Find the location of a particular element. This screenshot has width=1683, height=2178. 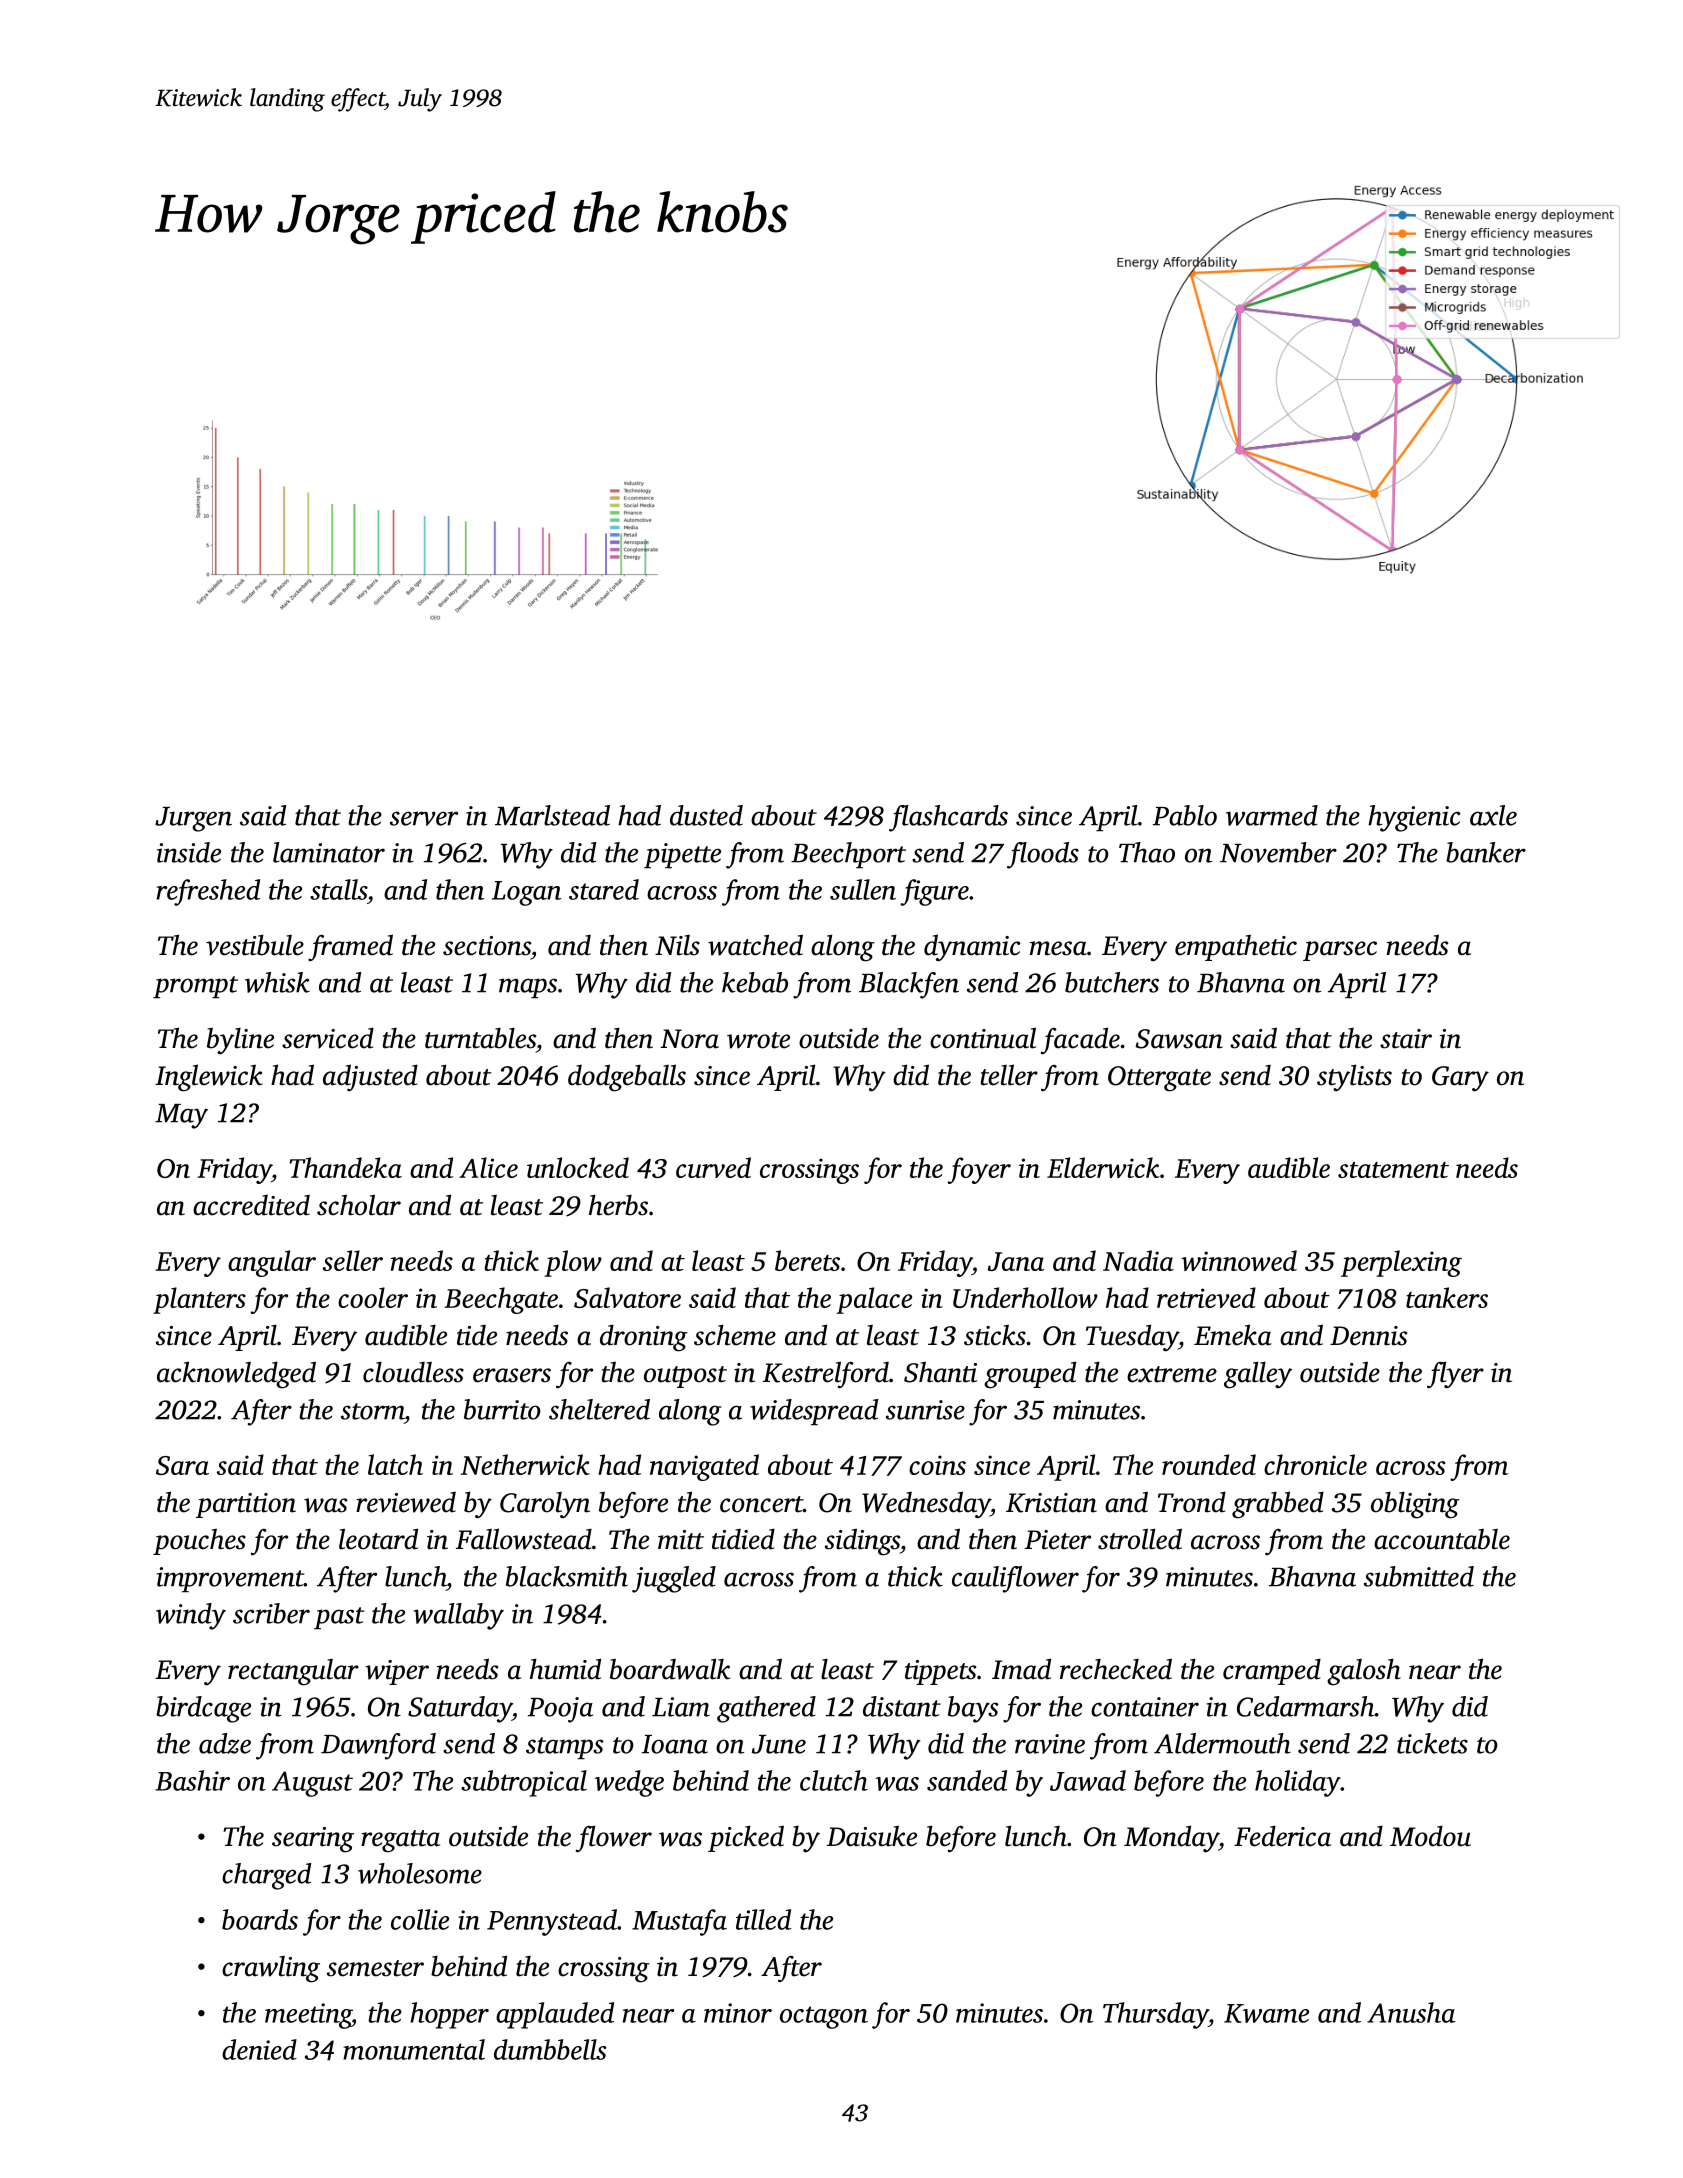

perplexing is located at coordinates (1401, 1263).
